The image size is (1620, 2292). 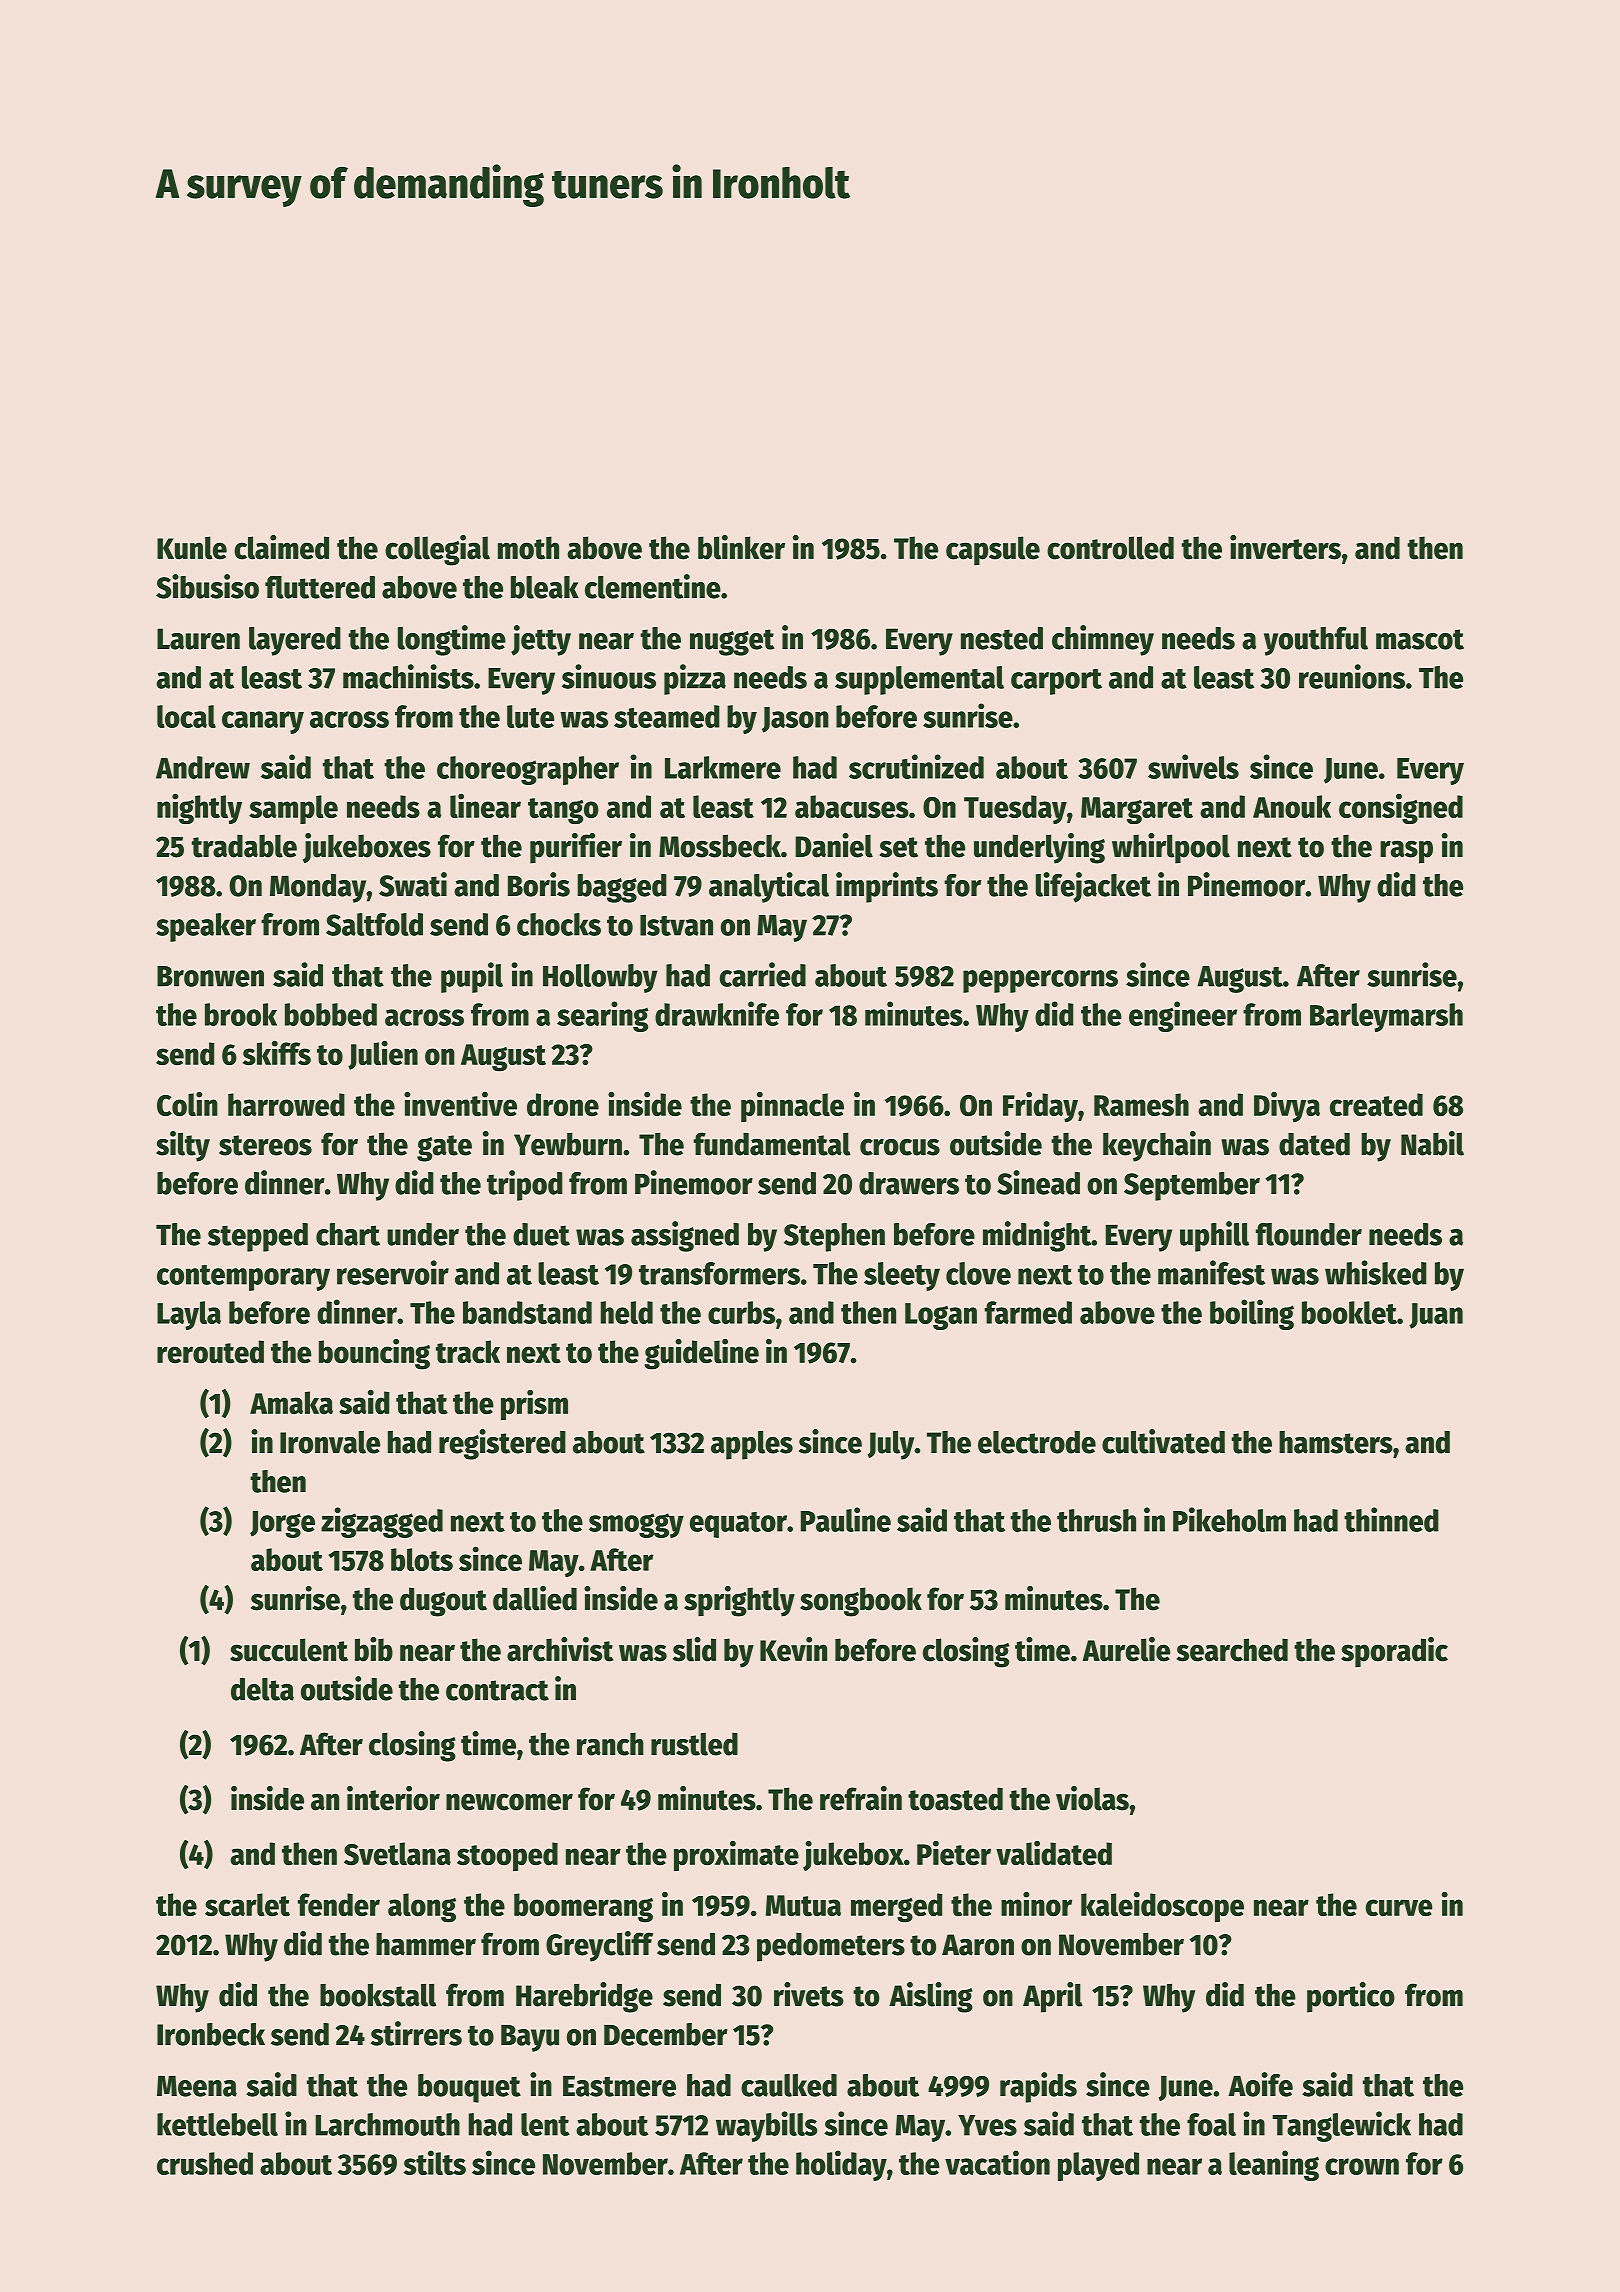 What do you see at coordinates (210, 976) in the document?
I see `Bronwen` at bounding box center [210, 976].
